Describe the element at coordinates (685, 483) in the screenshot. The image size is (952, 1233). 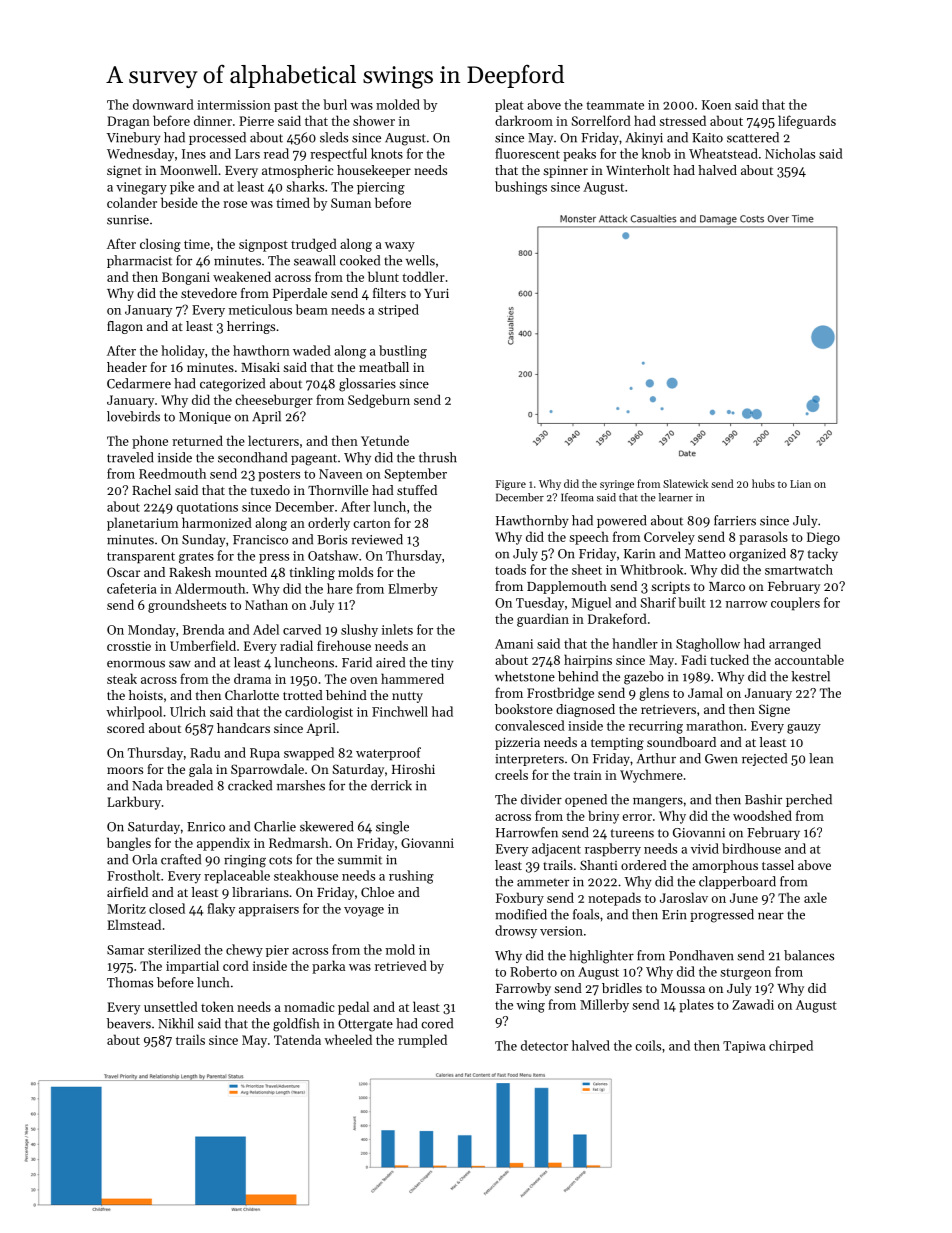
I see `Slatewick` at that location.
